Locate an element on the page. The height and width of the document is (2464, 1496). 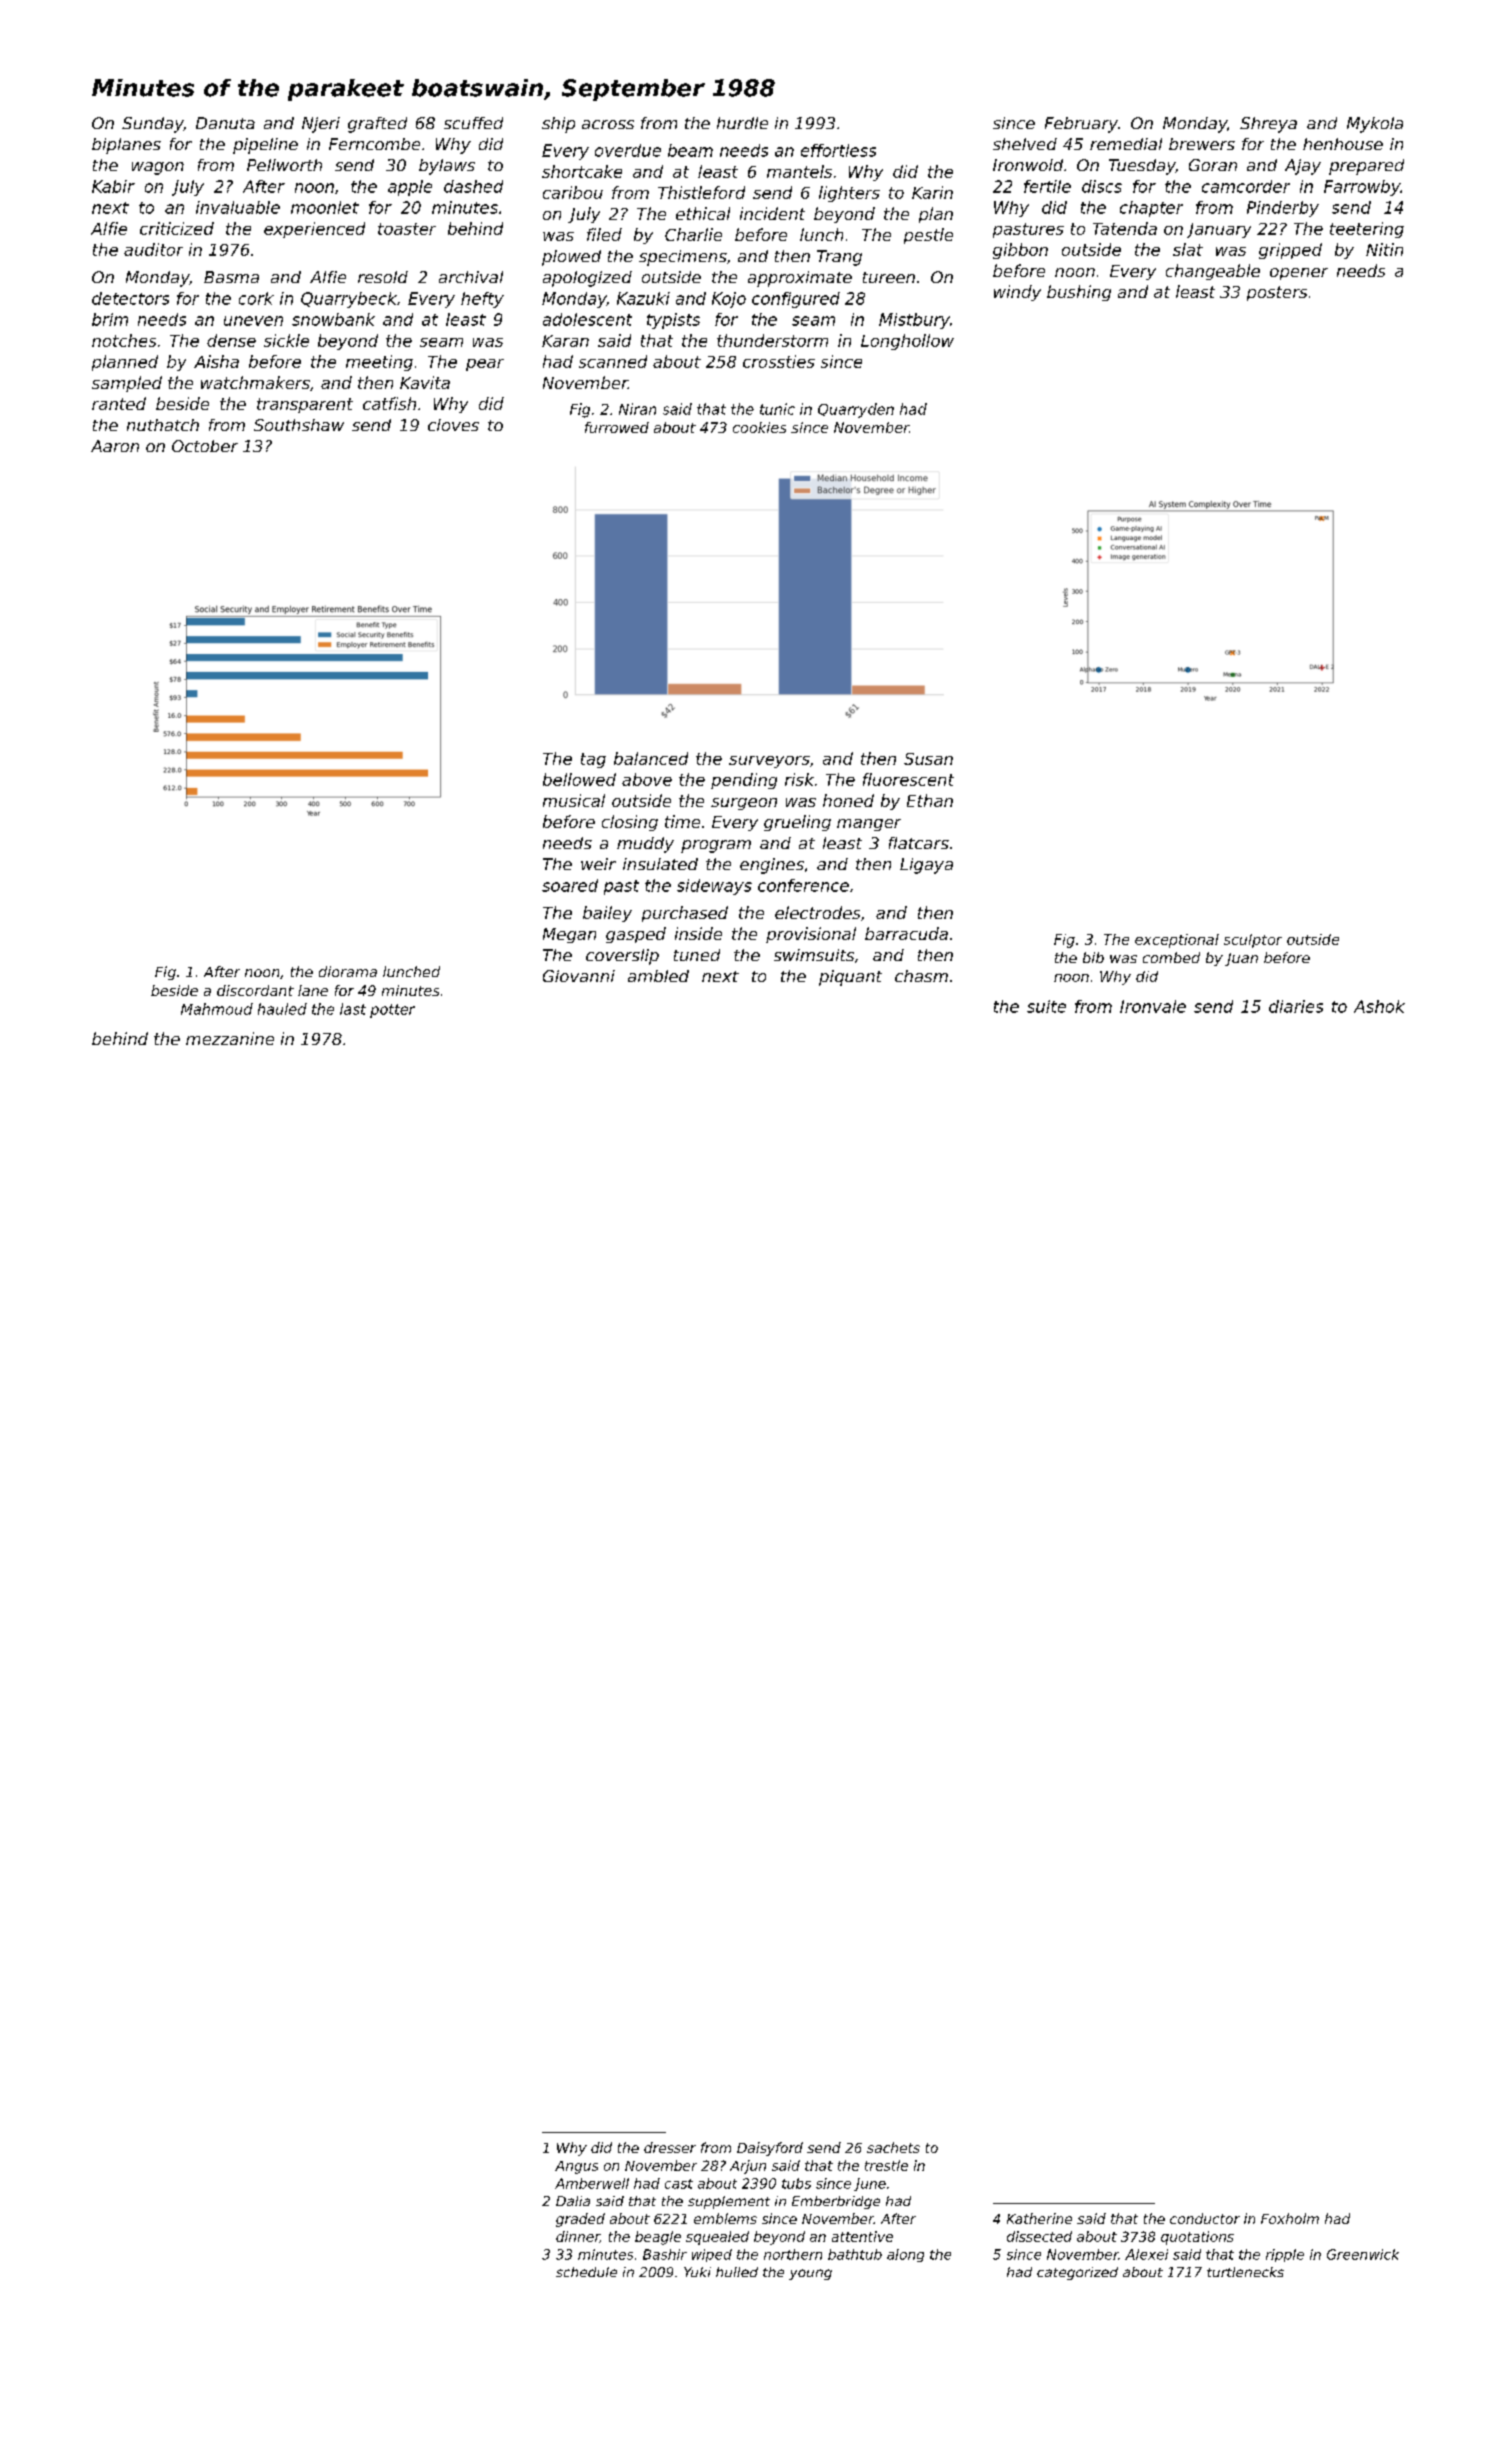
Mahmoud is located at coordinates (217, 1009).
